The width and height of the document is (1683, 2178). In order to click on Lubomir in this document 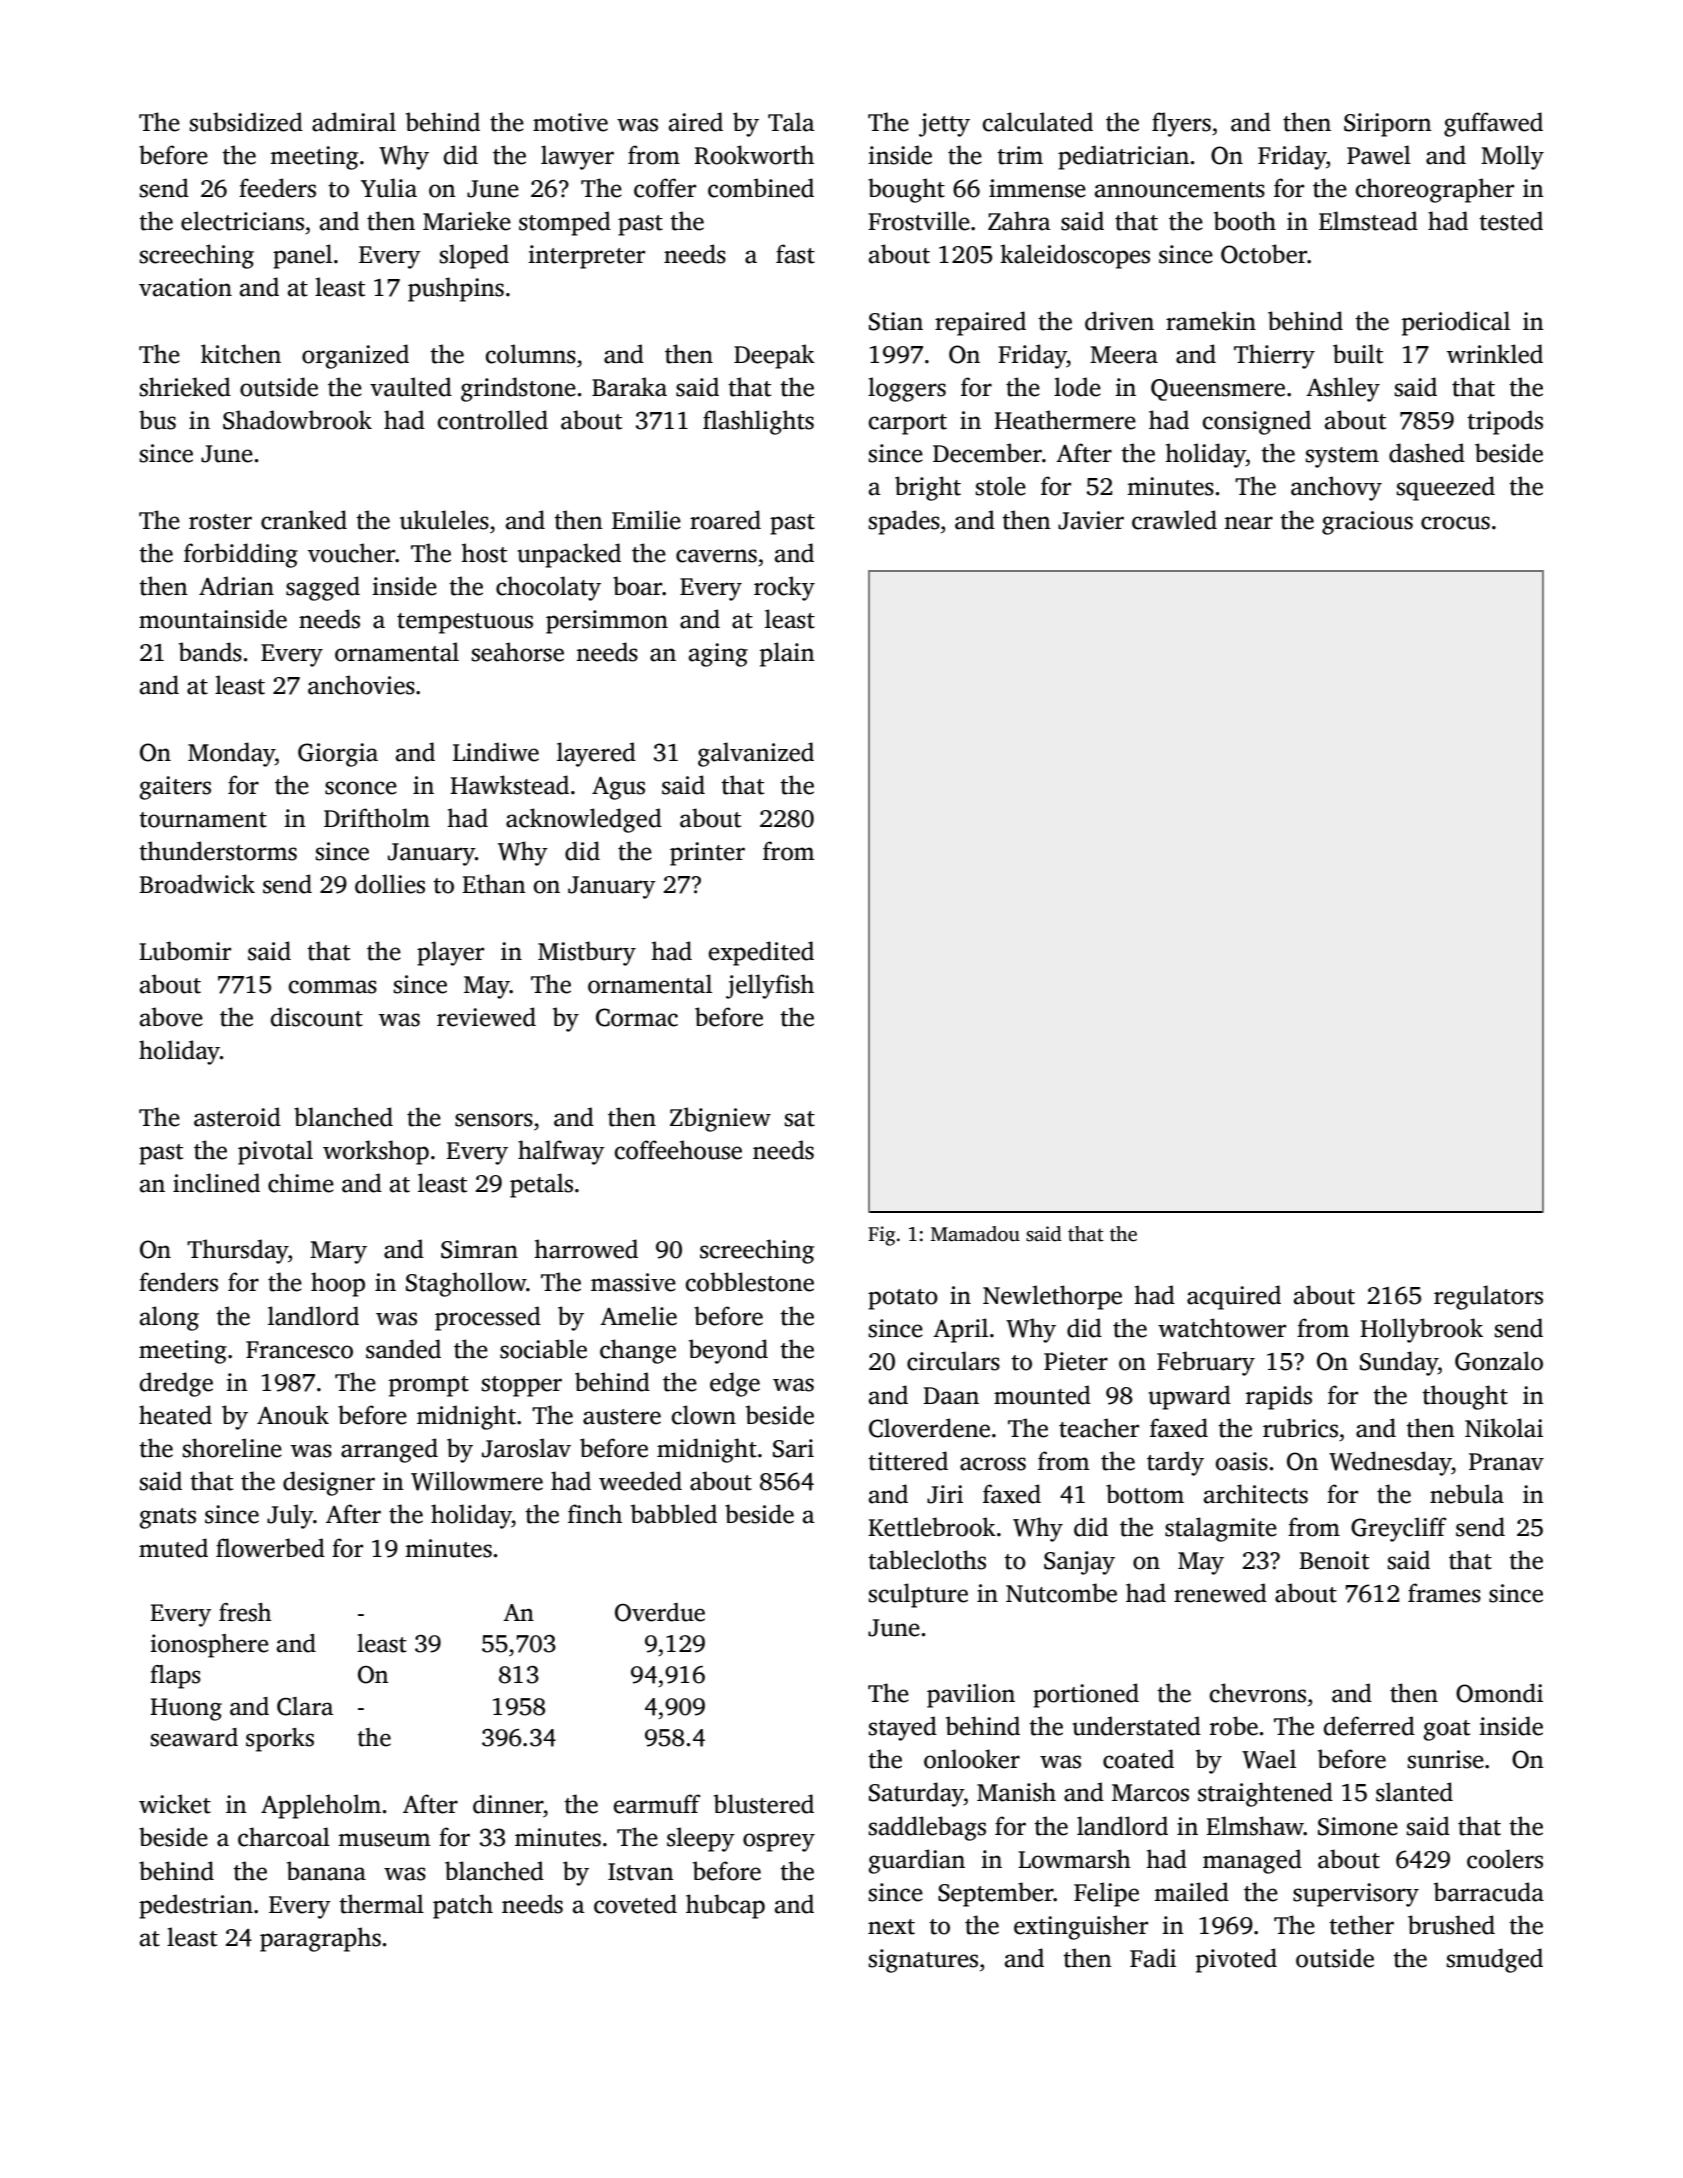, I will do `click(185, 951)`.
